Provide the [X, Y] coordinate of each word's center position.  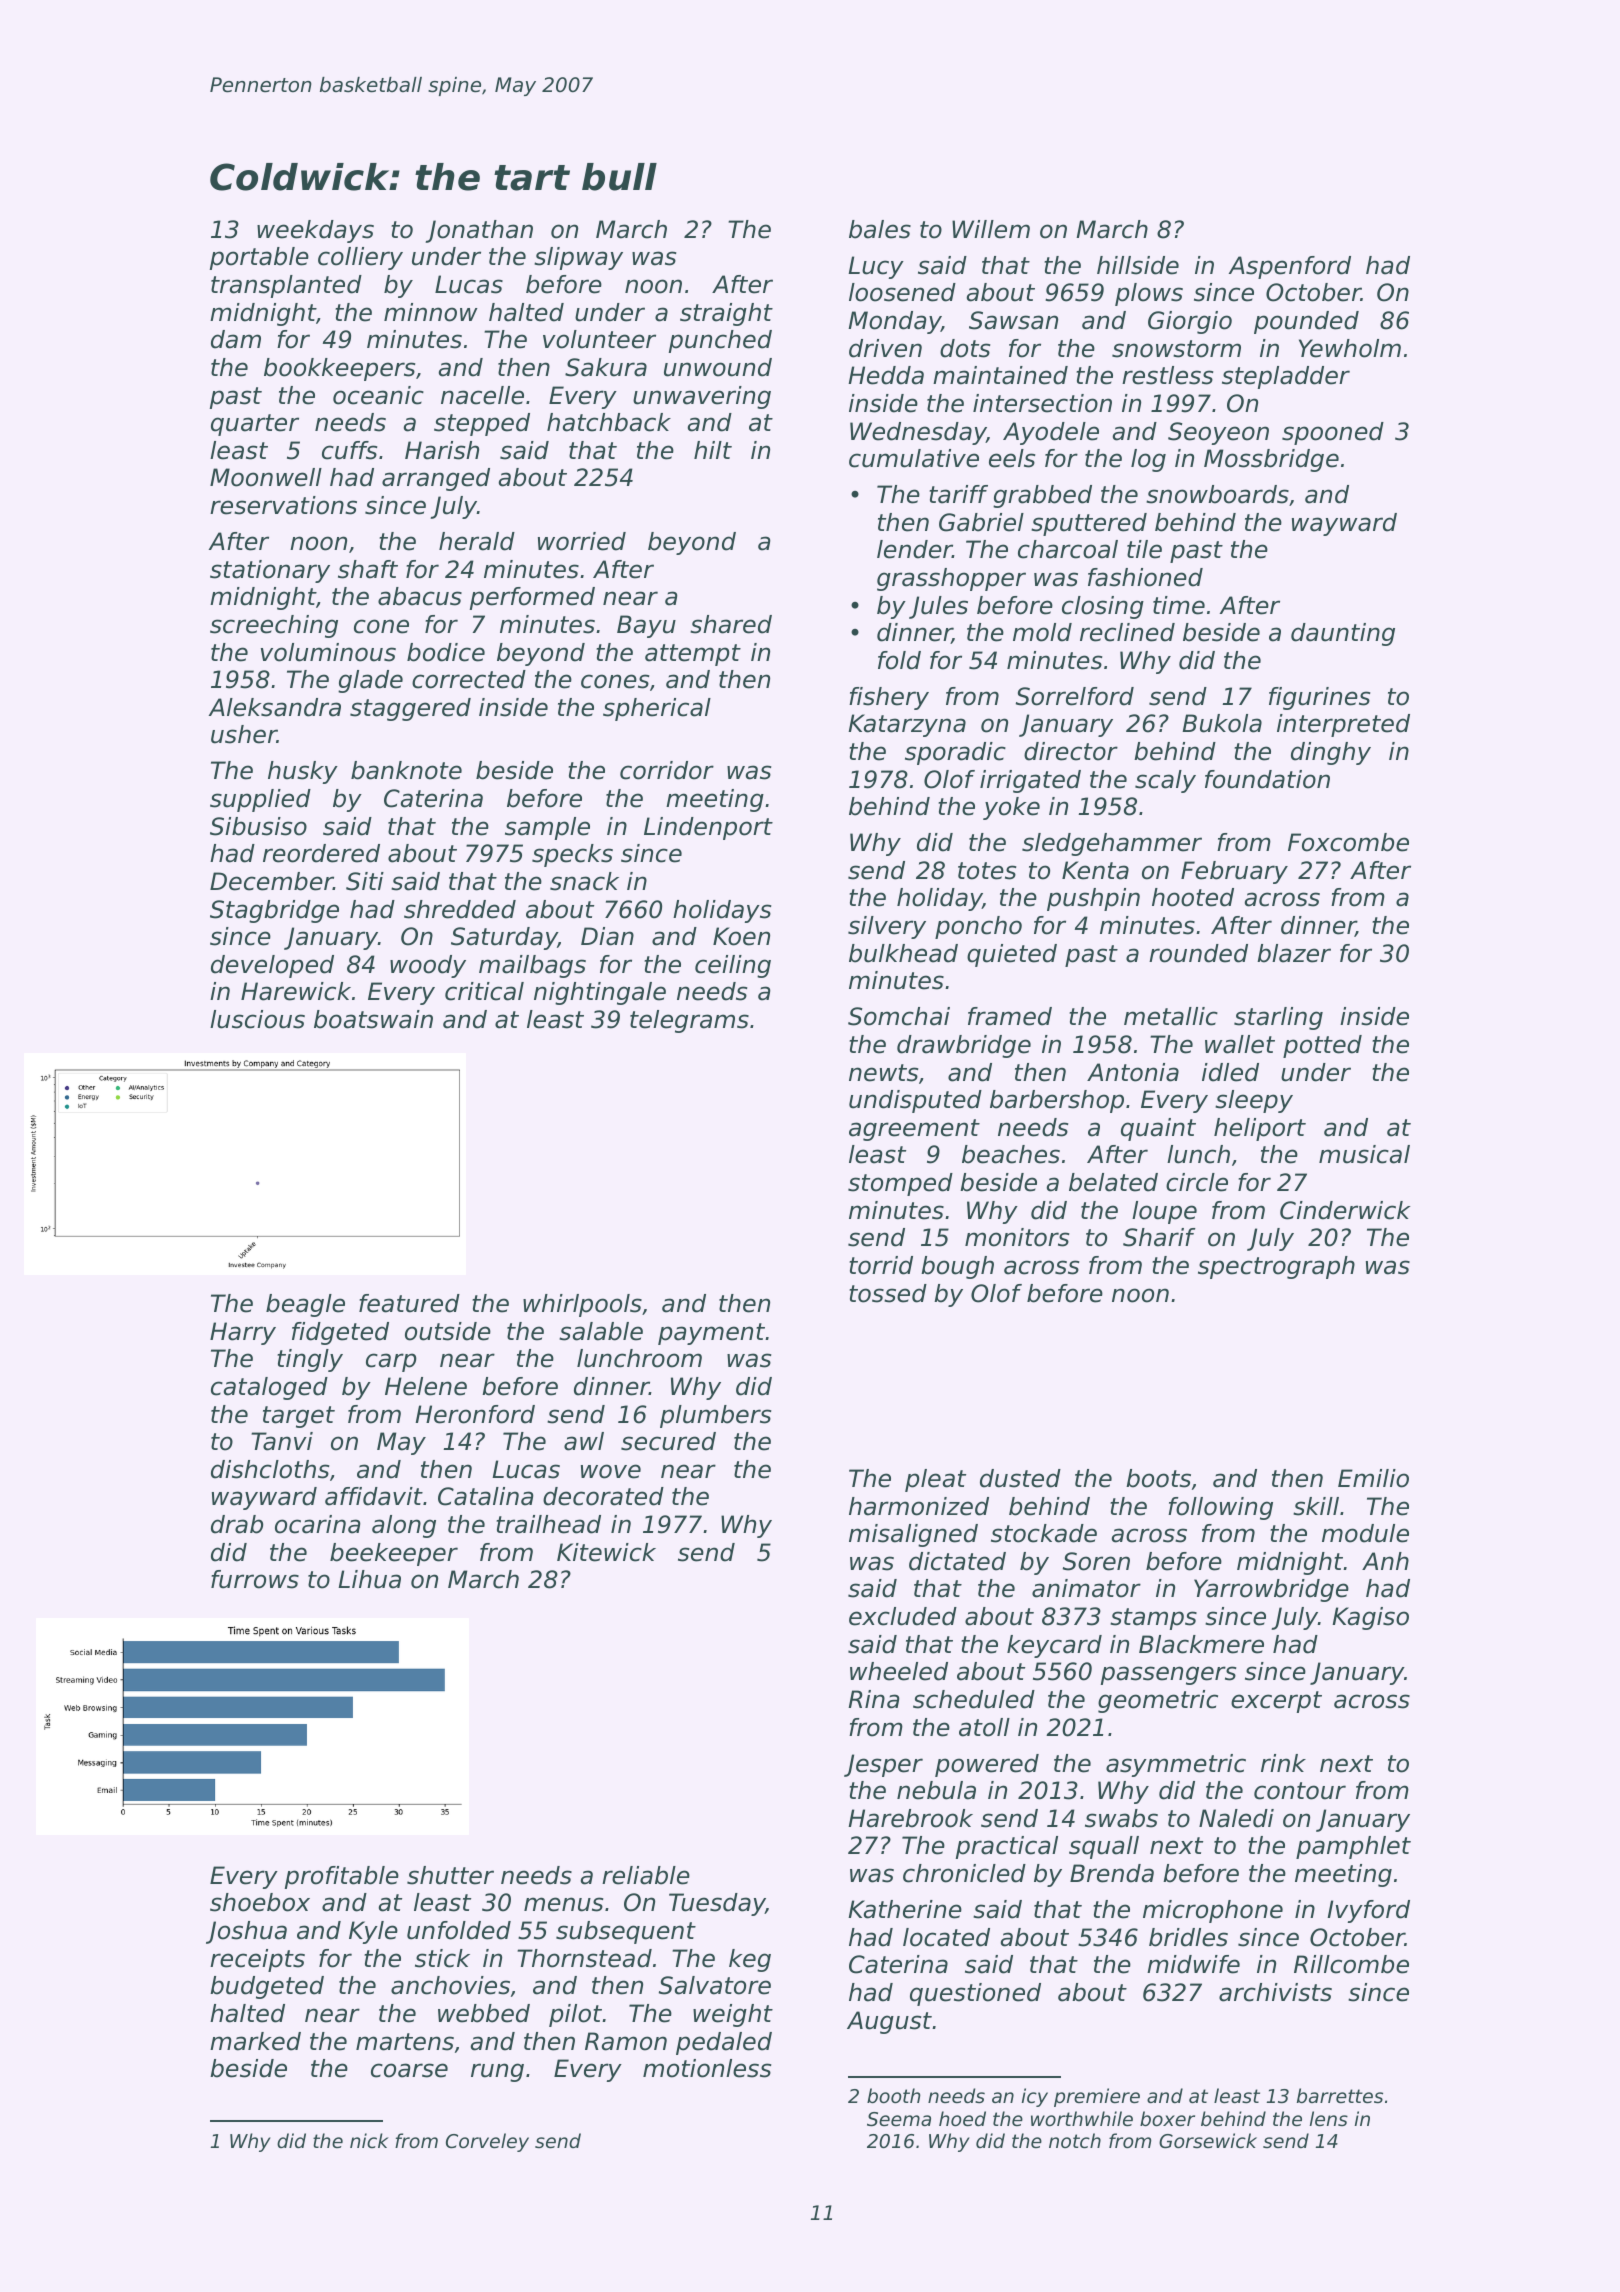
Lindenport [708, 828]
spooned [1333, 433]
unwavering [702, 397]
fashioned [1145, 577]
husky [303, 772]
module [1365, 1533]
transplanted [286, 286]
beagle [305, 1305]
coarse [409, 2070]
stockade [1044, 1533]
